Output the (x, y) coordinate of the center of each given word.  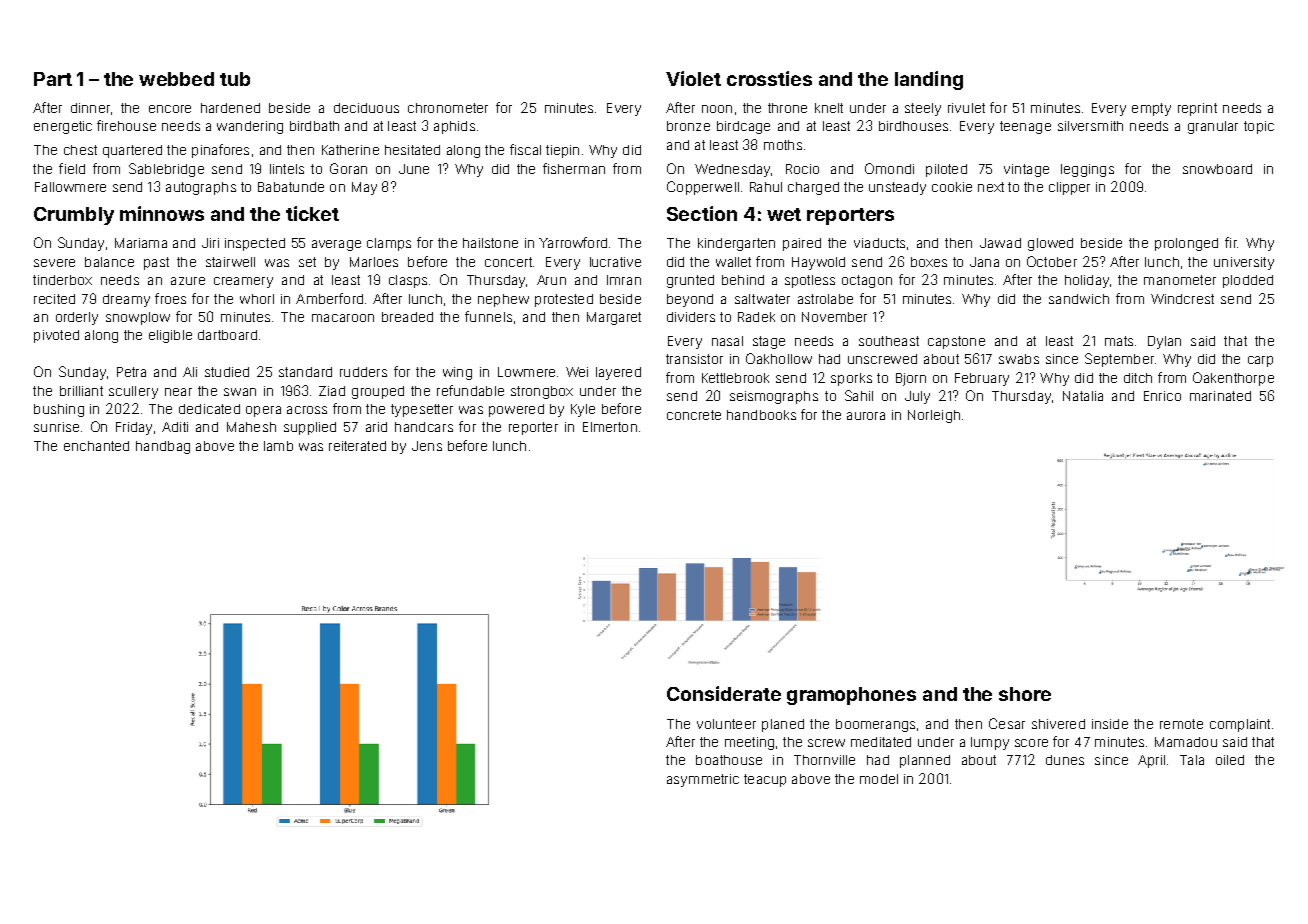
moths (783, 145)
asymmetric (703, 780)
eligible (170, 336)
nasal (727, 341)
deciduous (366, 108)
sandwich (1079, 299)
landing (929, 80)
